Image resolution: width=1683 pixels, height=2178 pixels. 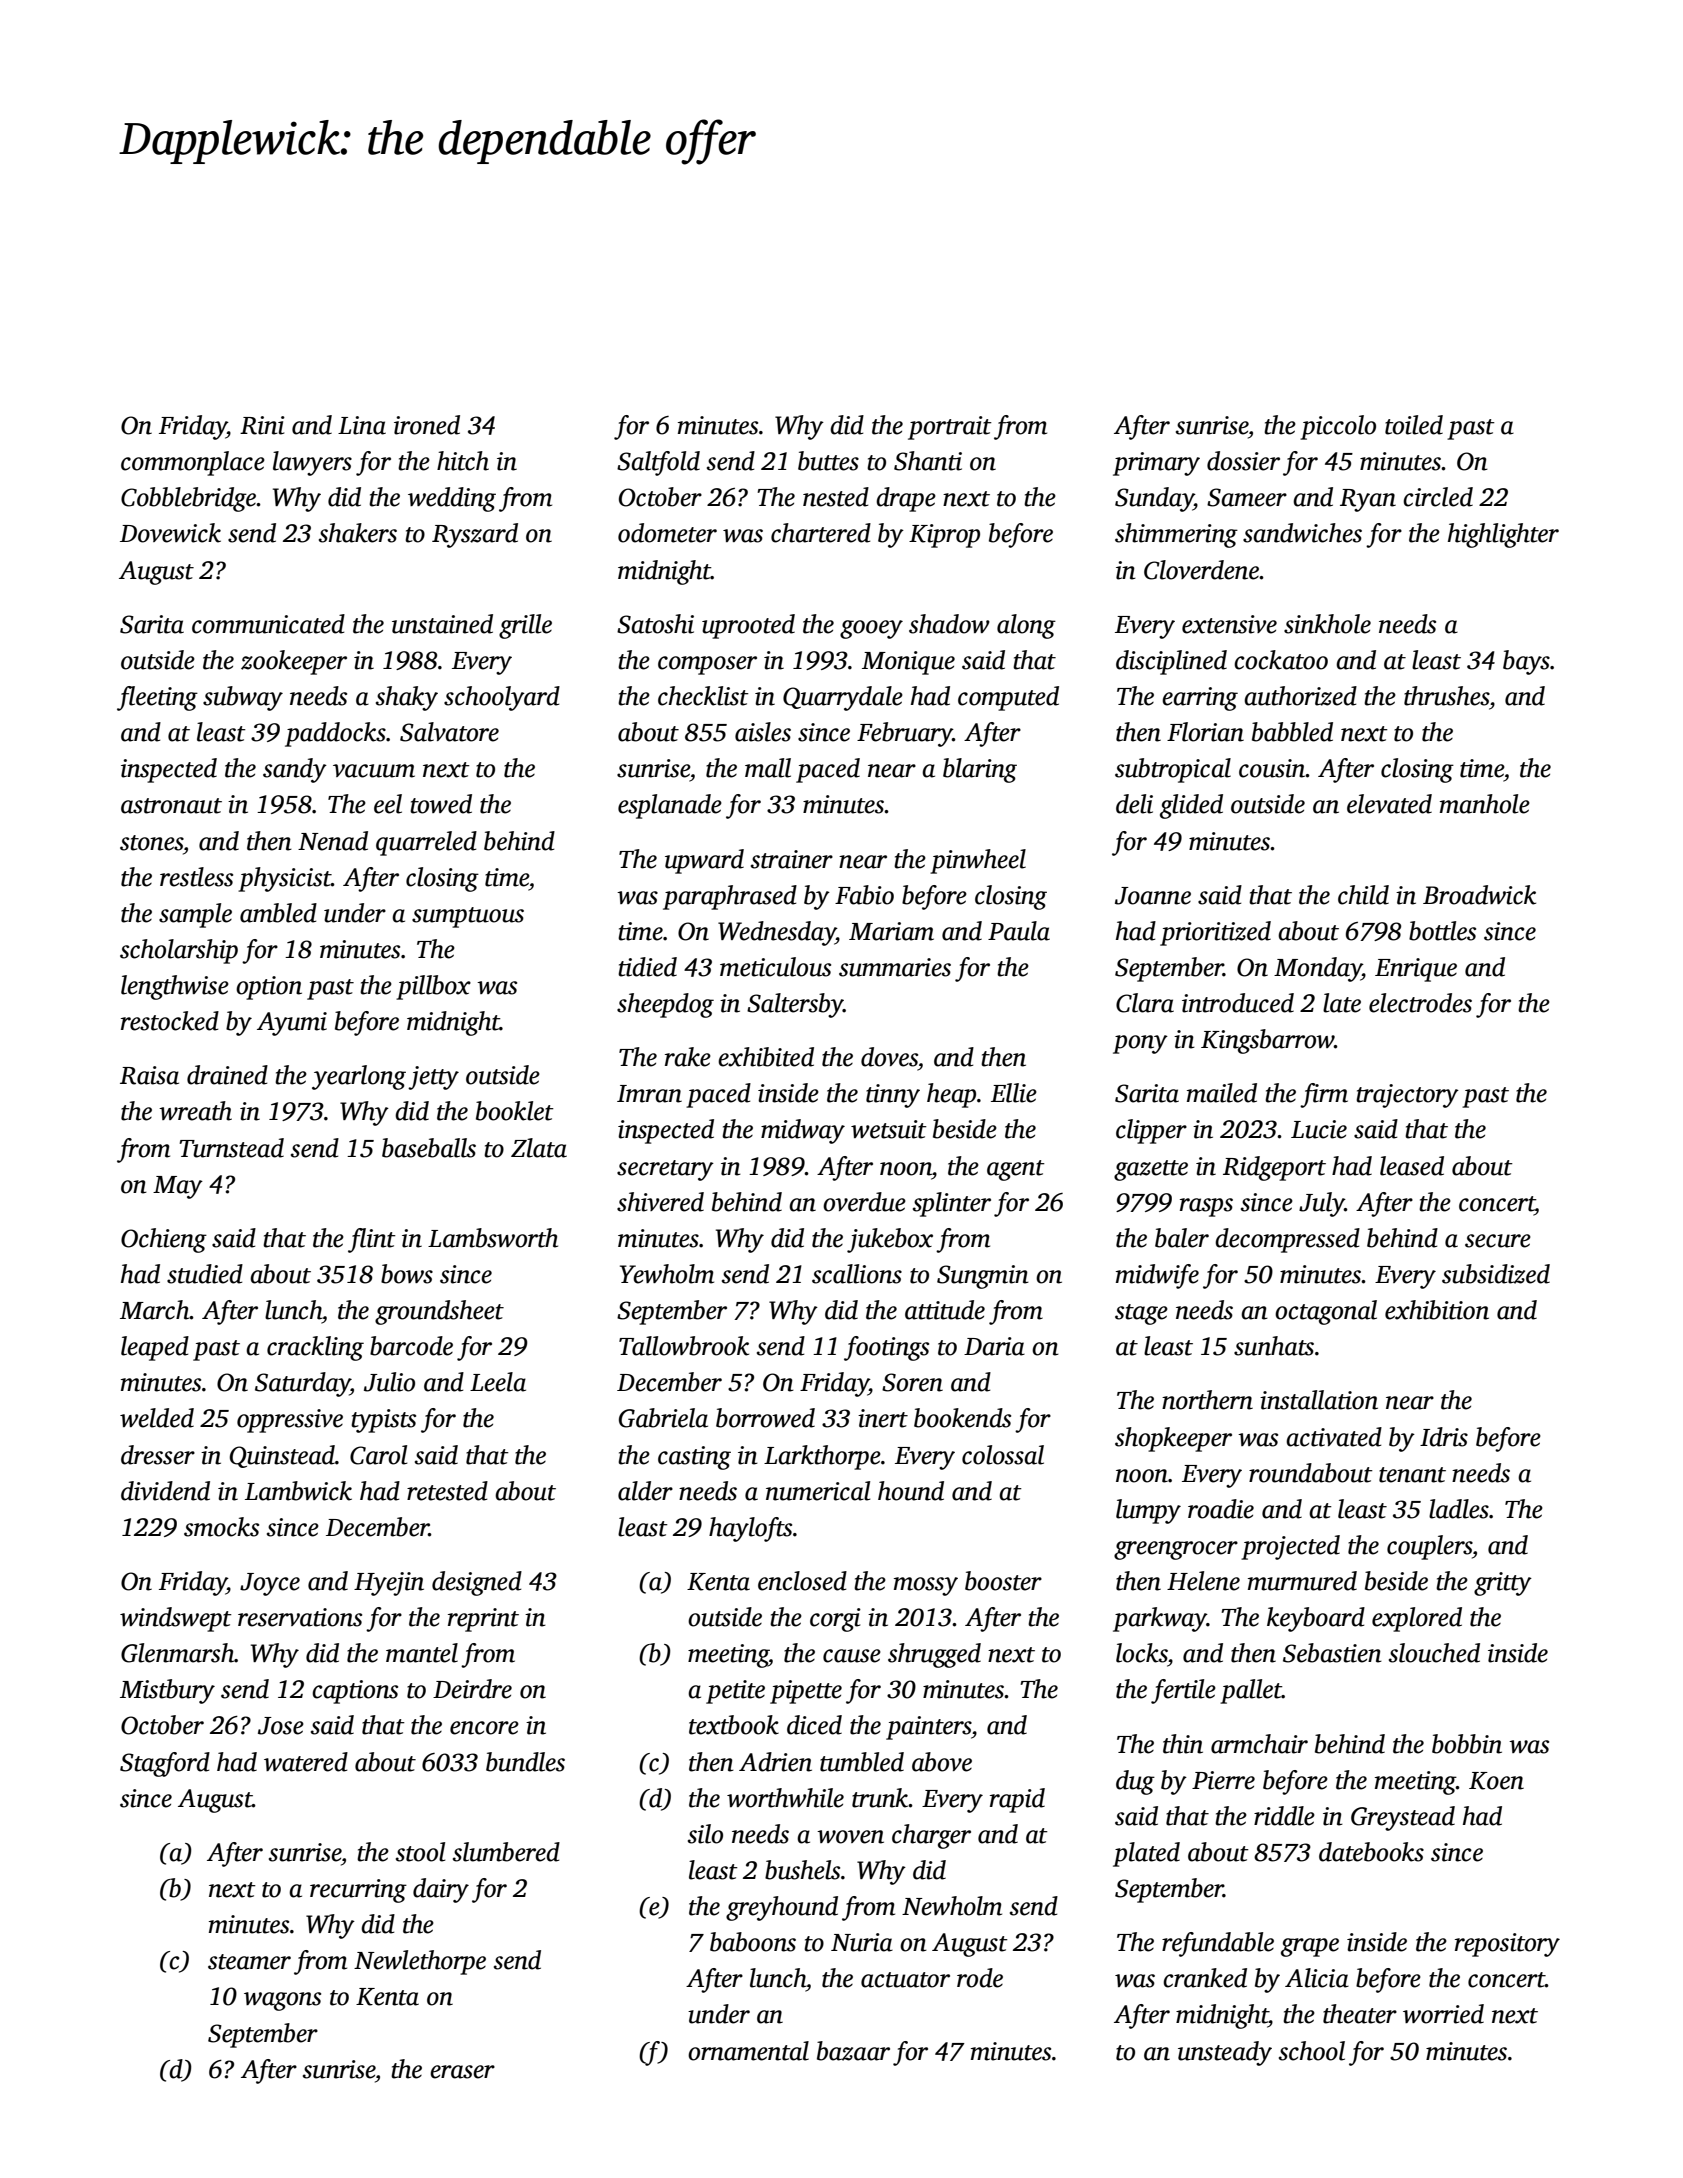 What do you see at coordinates (1496, 1781) in the document?
I see `Koen` at bounding box center [1496, 1781].
